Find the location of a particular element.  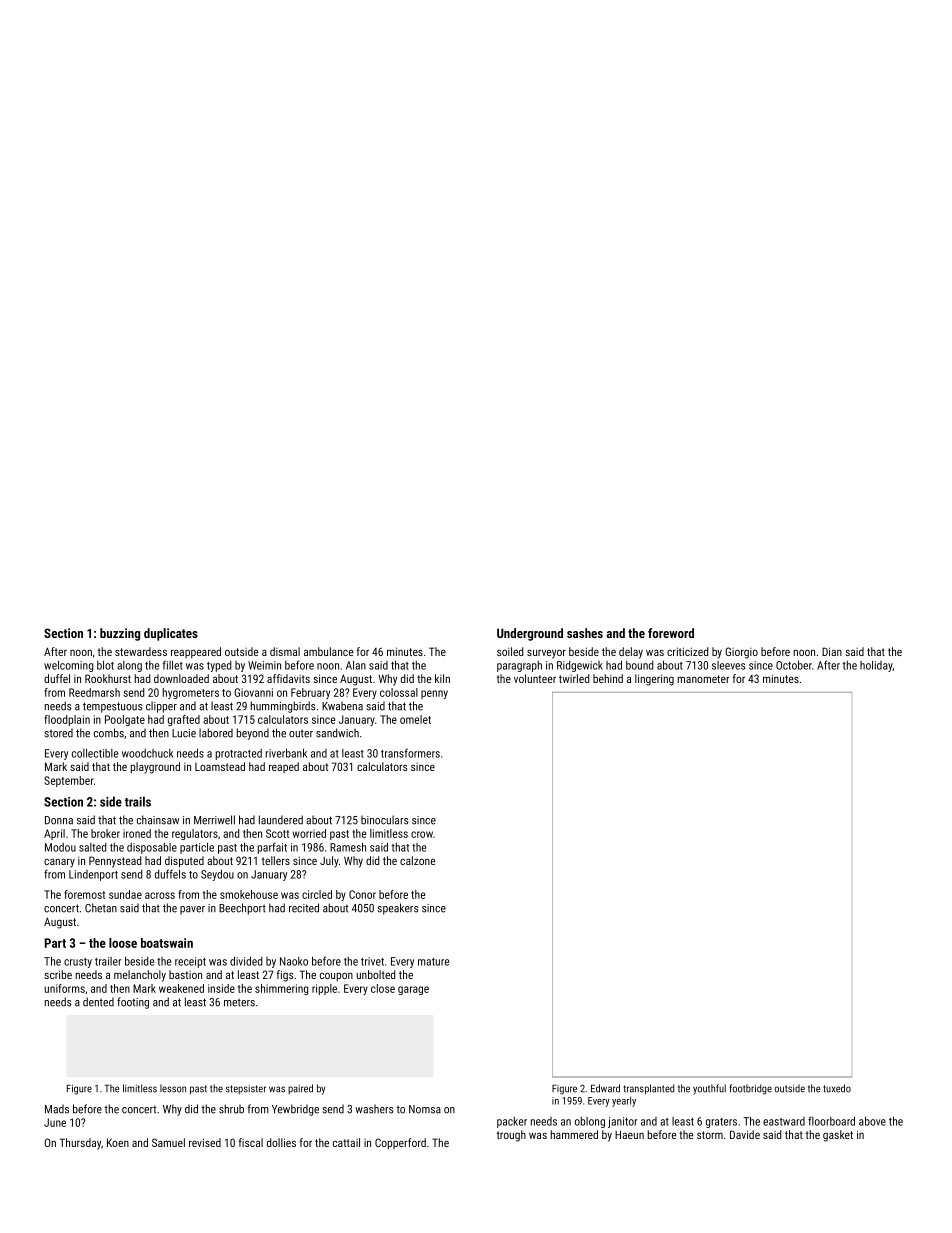

tuxedo is located at coordinates (837, 1088).
